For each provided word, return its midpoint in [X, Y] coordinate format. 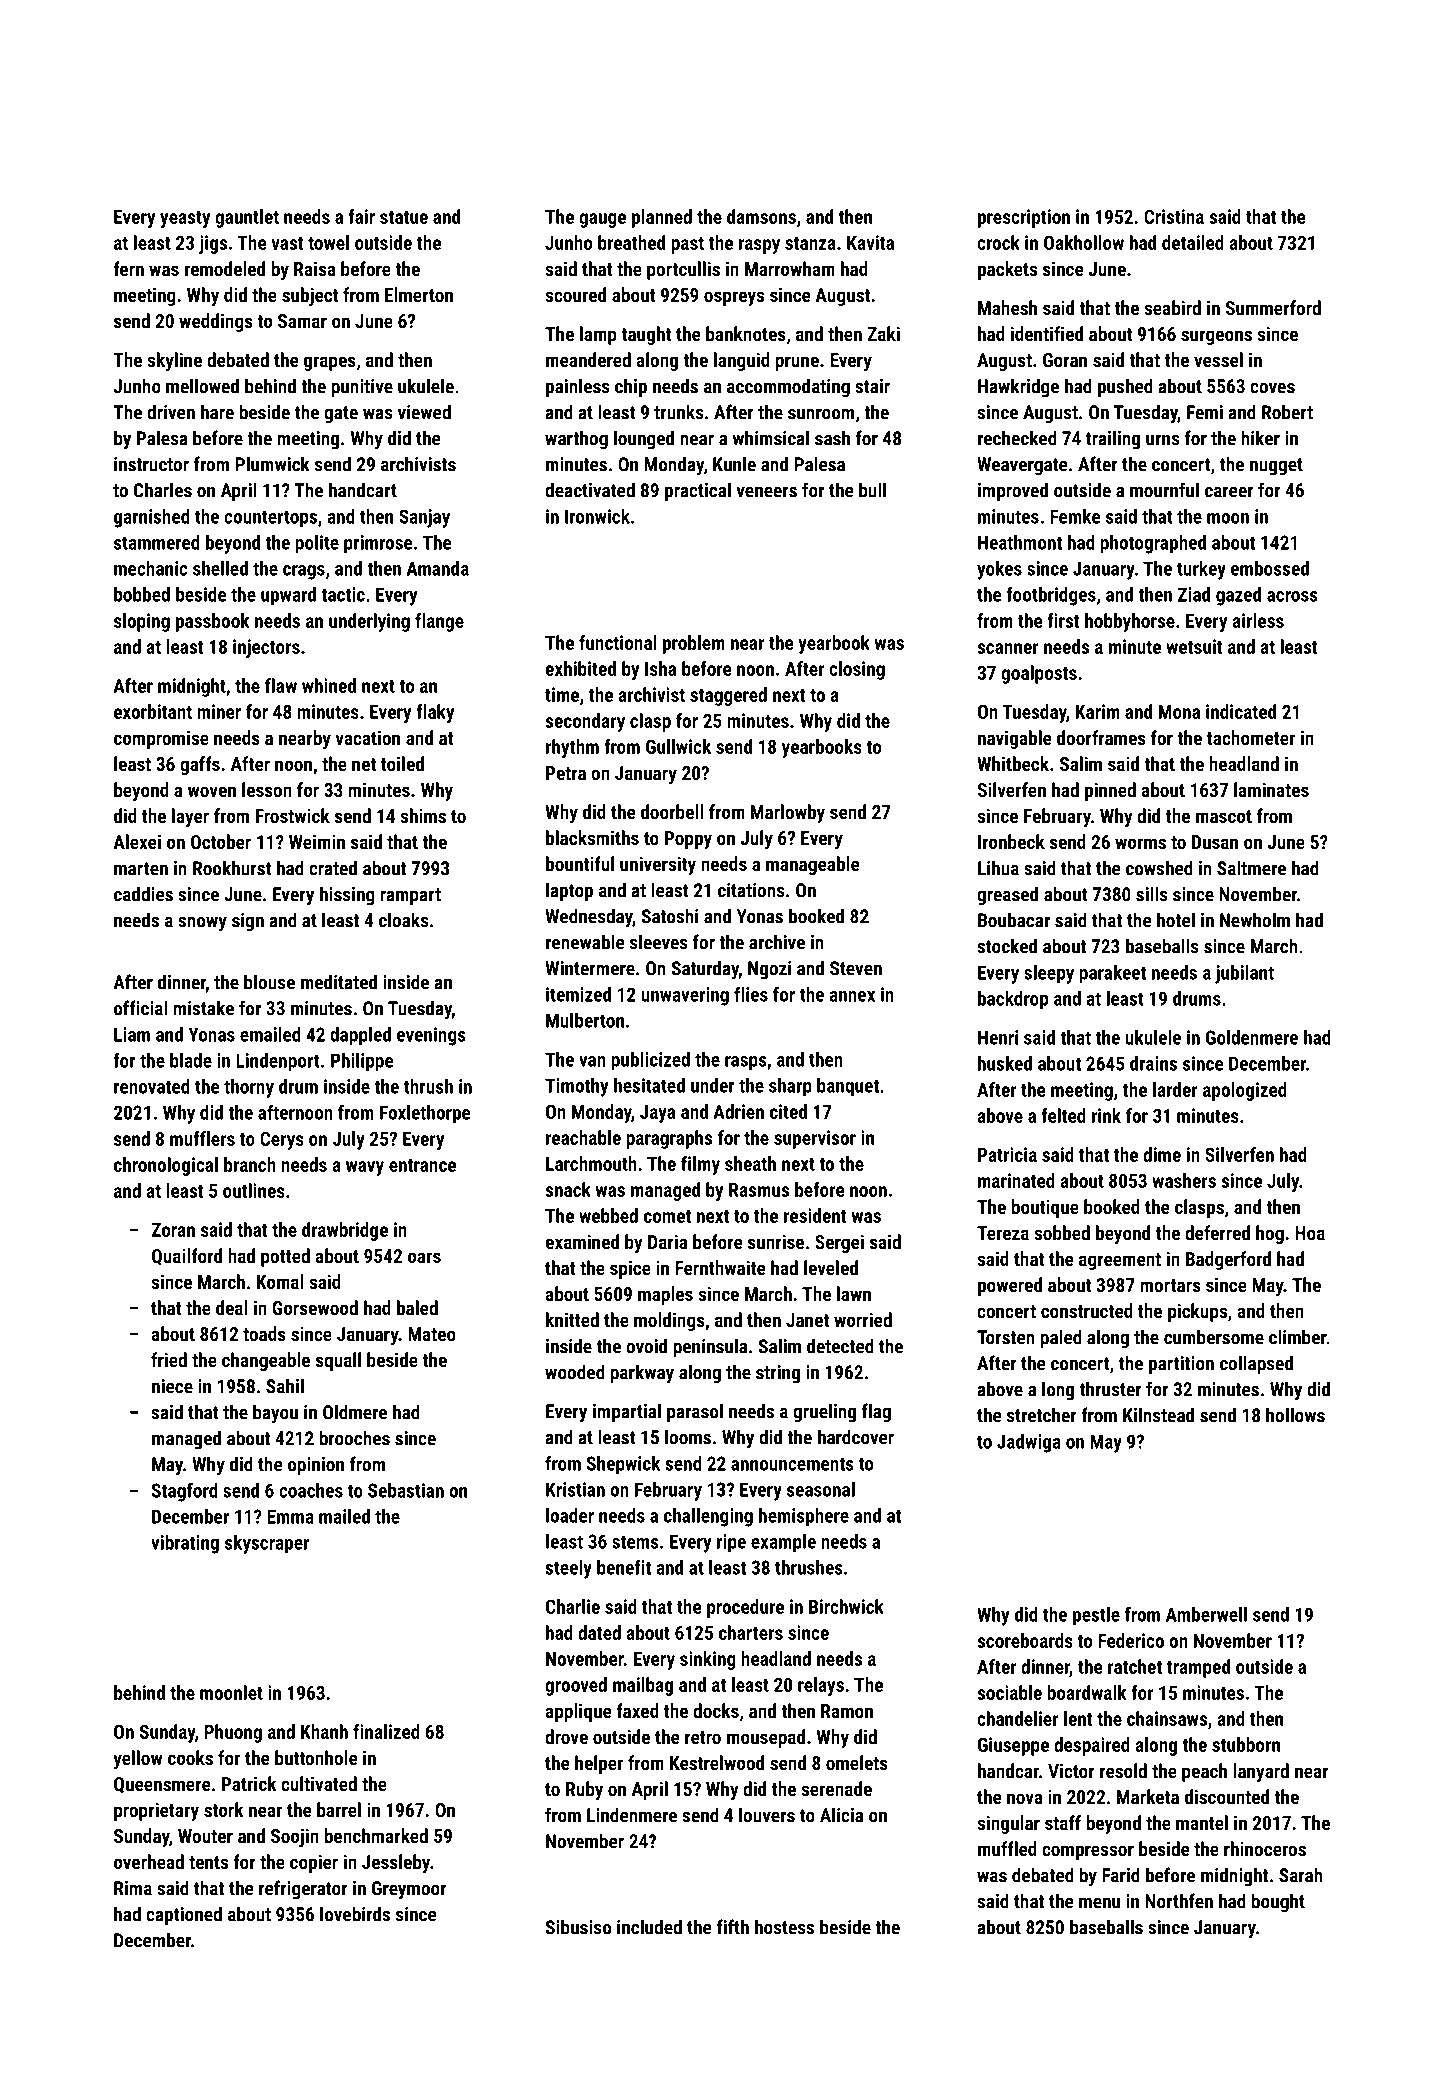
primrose [378, 544]
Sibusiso [578, 1927]
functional [618, 642]
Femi [1205, 412]
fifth [733, 1927]
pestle [1096, 1616]
